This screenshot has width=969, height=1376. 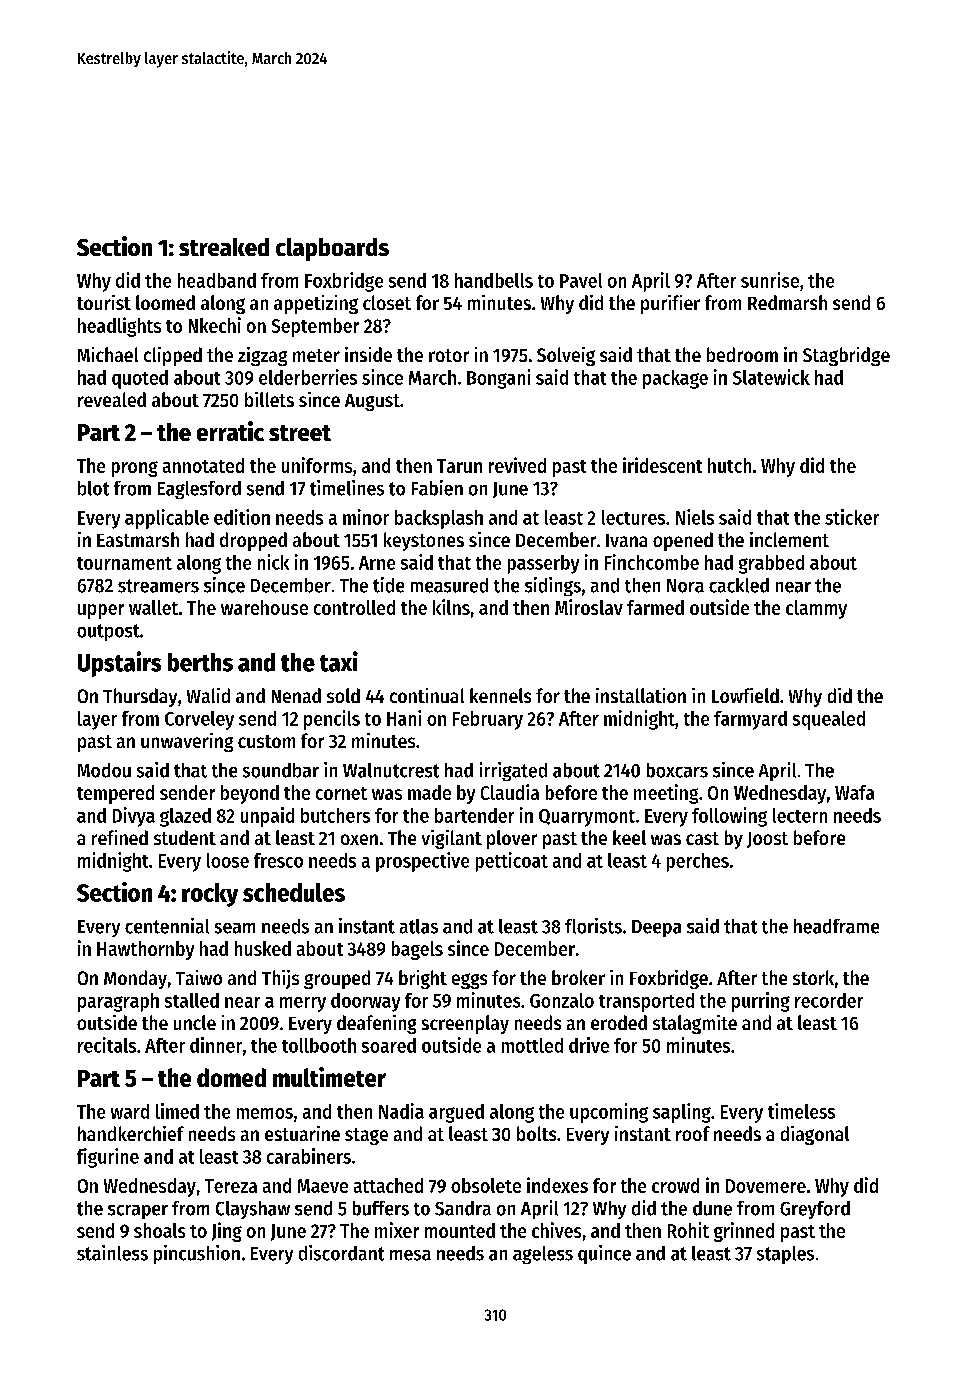 I want to click on stork, so click(x=813, y=977).
